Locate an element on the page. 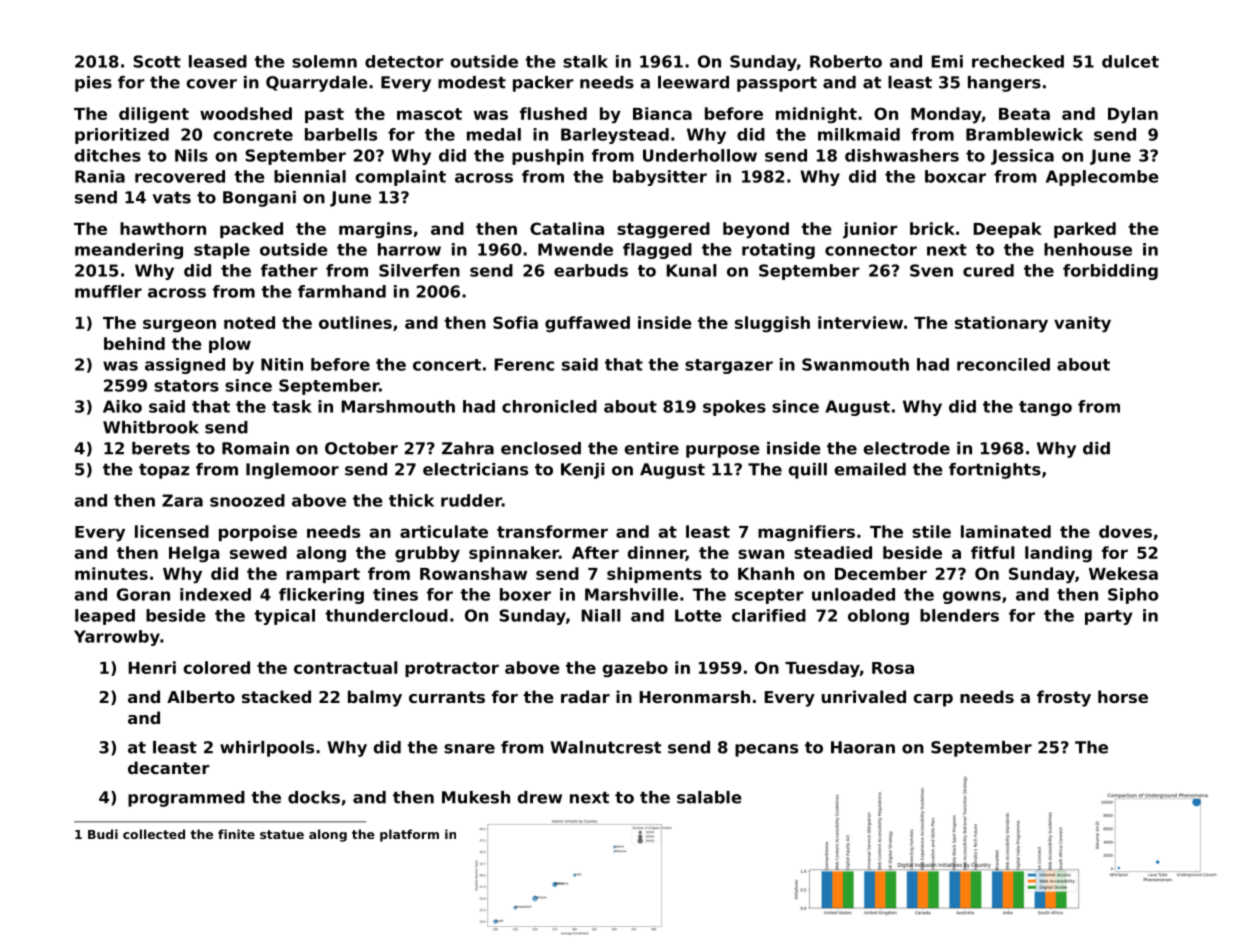  muffler is located at coordinates (108, 291).
